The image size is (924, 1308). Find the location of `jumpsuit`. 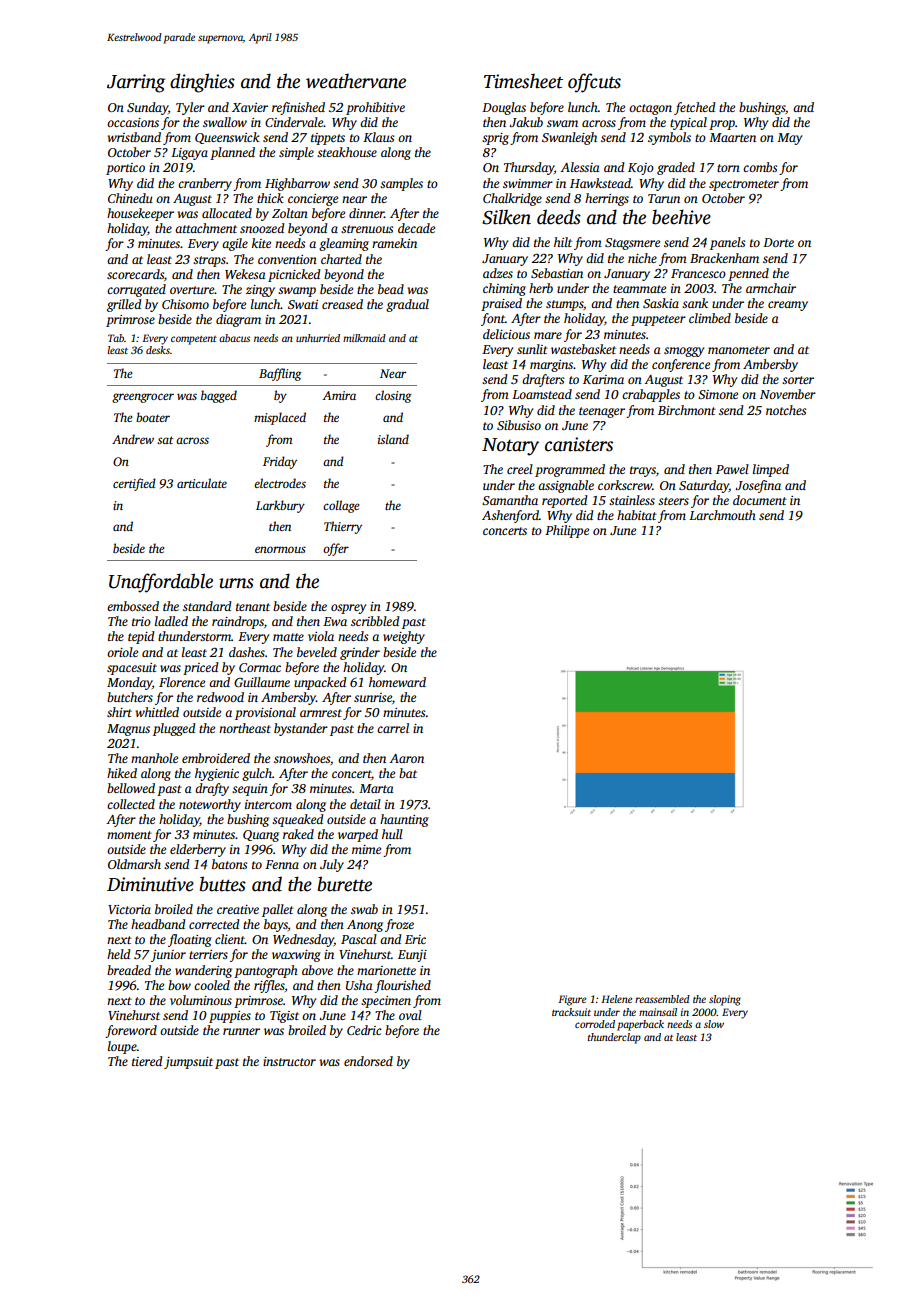

jumpsuit is located at coordinates (188, 1063).
